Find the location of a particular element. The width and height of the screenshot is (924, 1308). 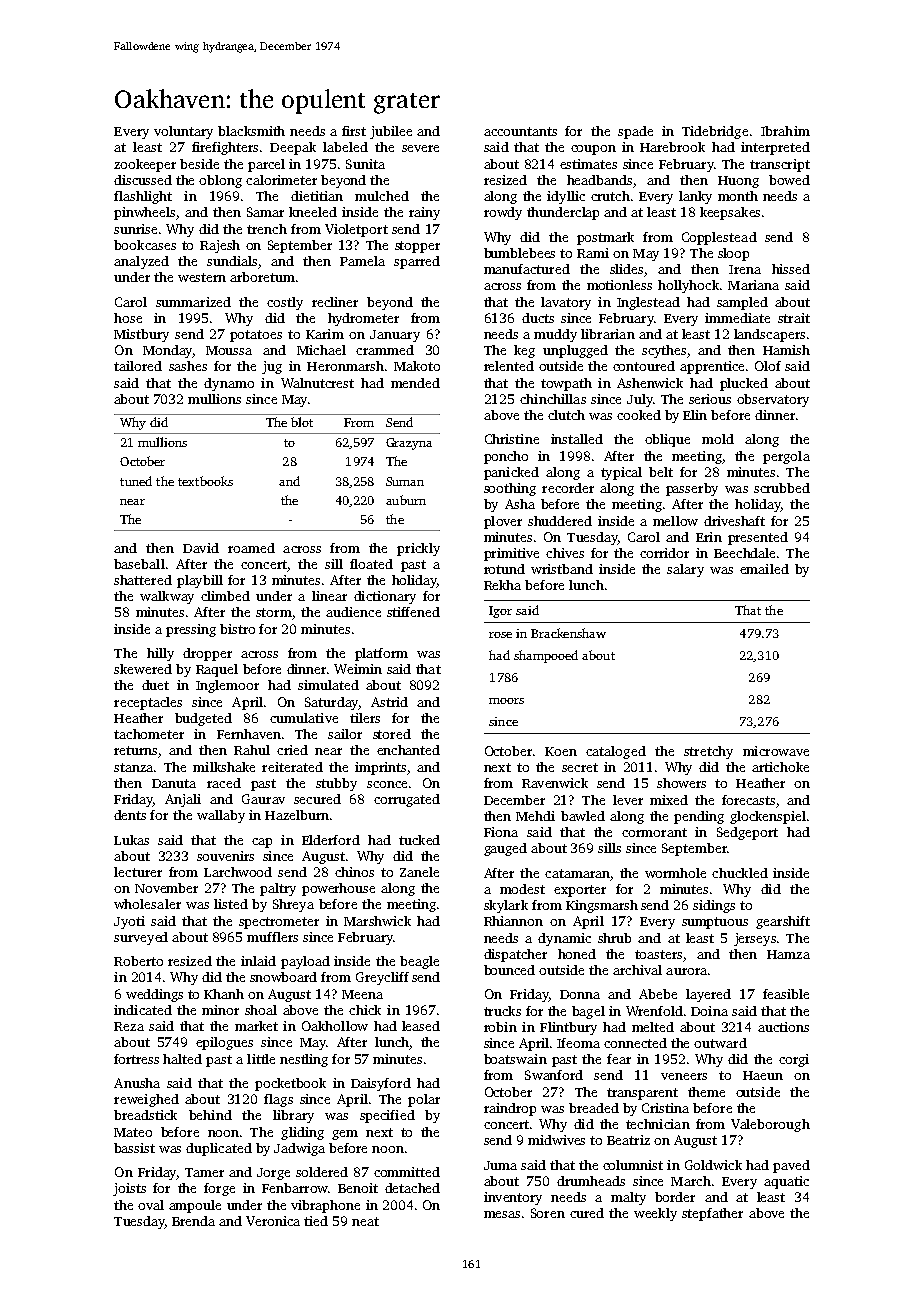

Makoto is located at coordinates (417, 366).
